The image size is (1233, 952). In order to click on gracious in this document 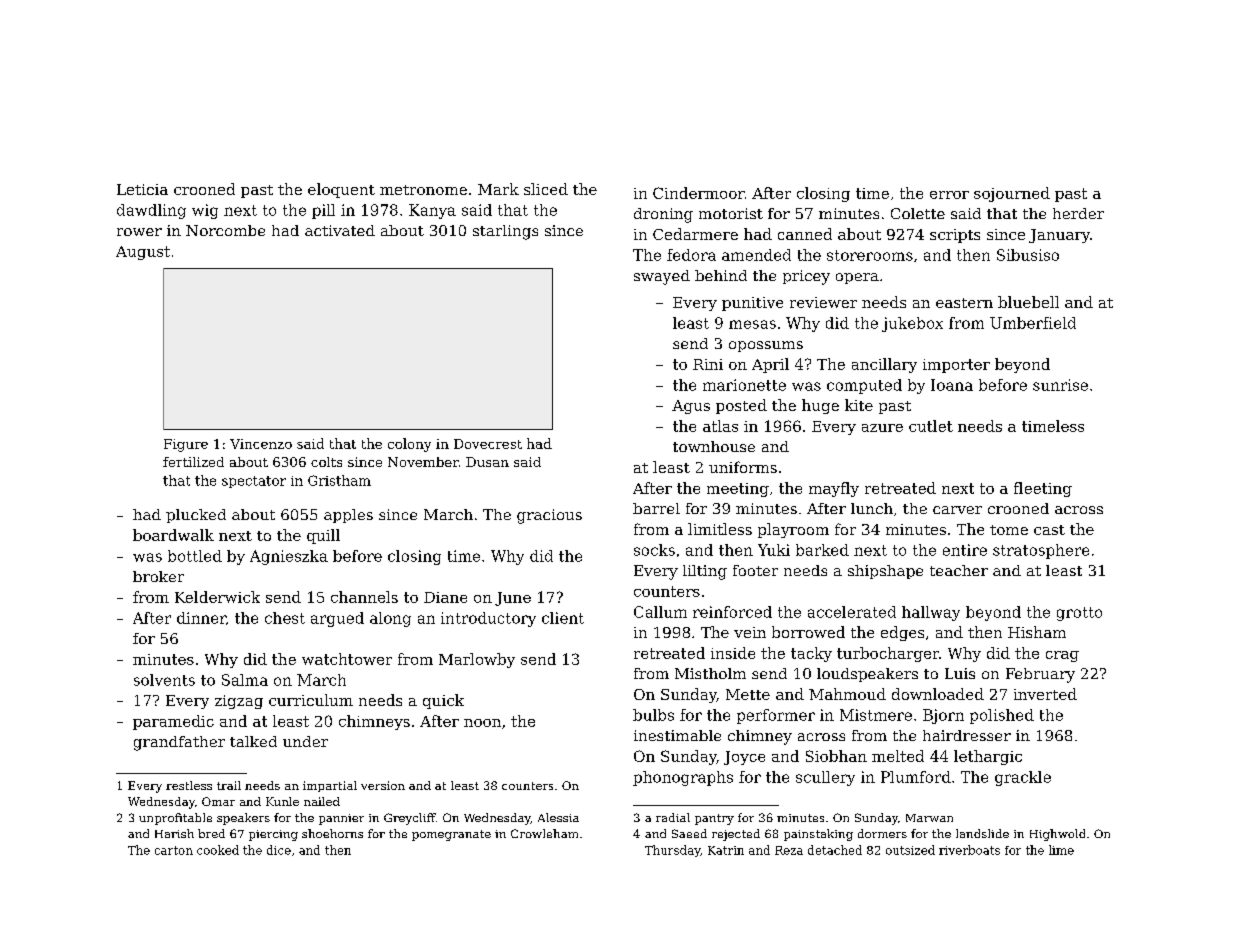, I will do `click(549, 516)`.
